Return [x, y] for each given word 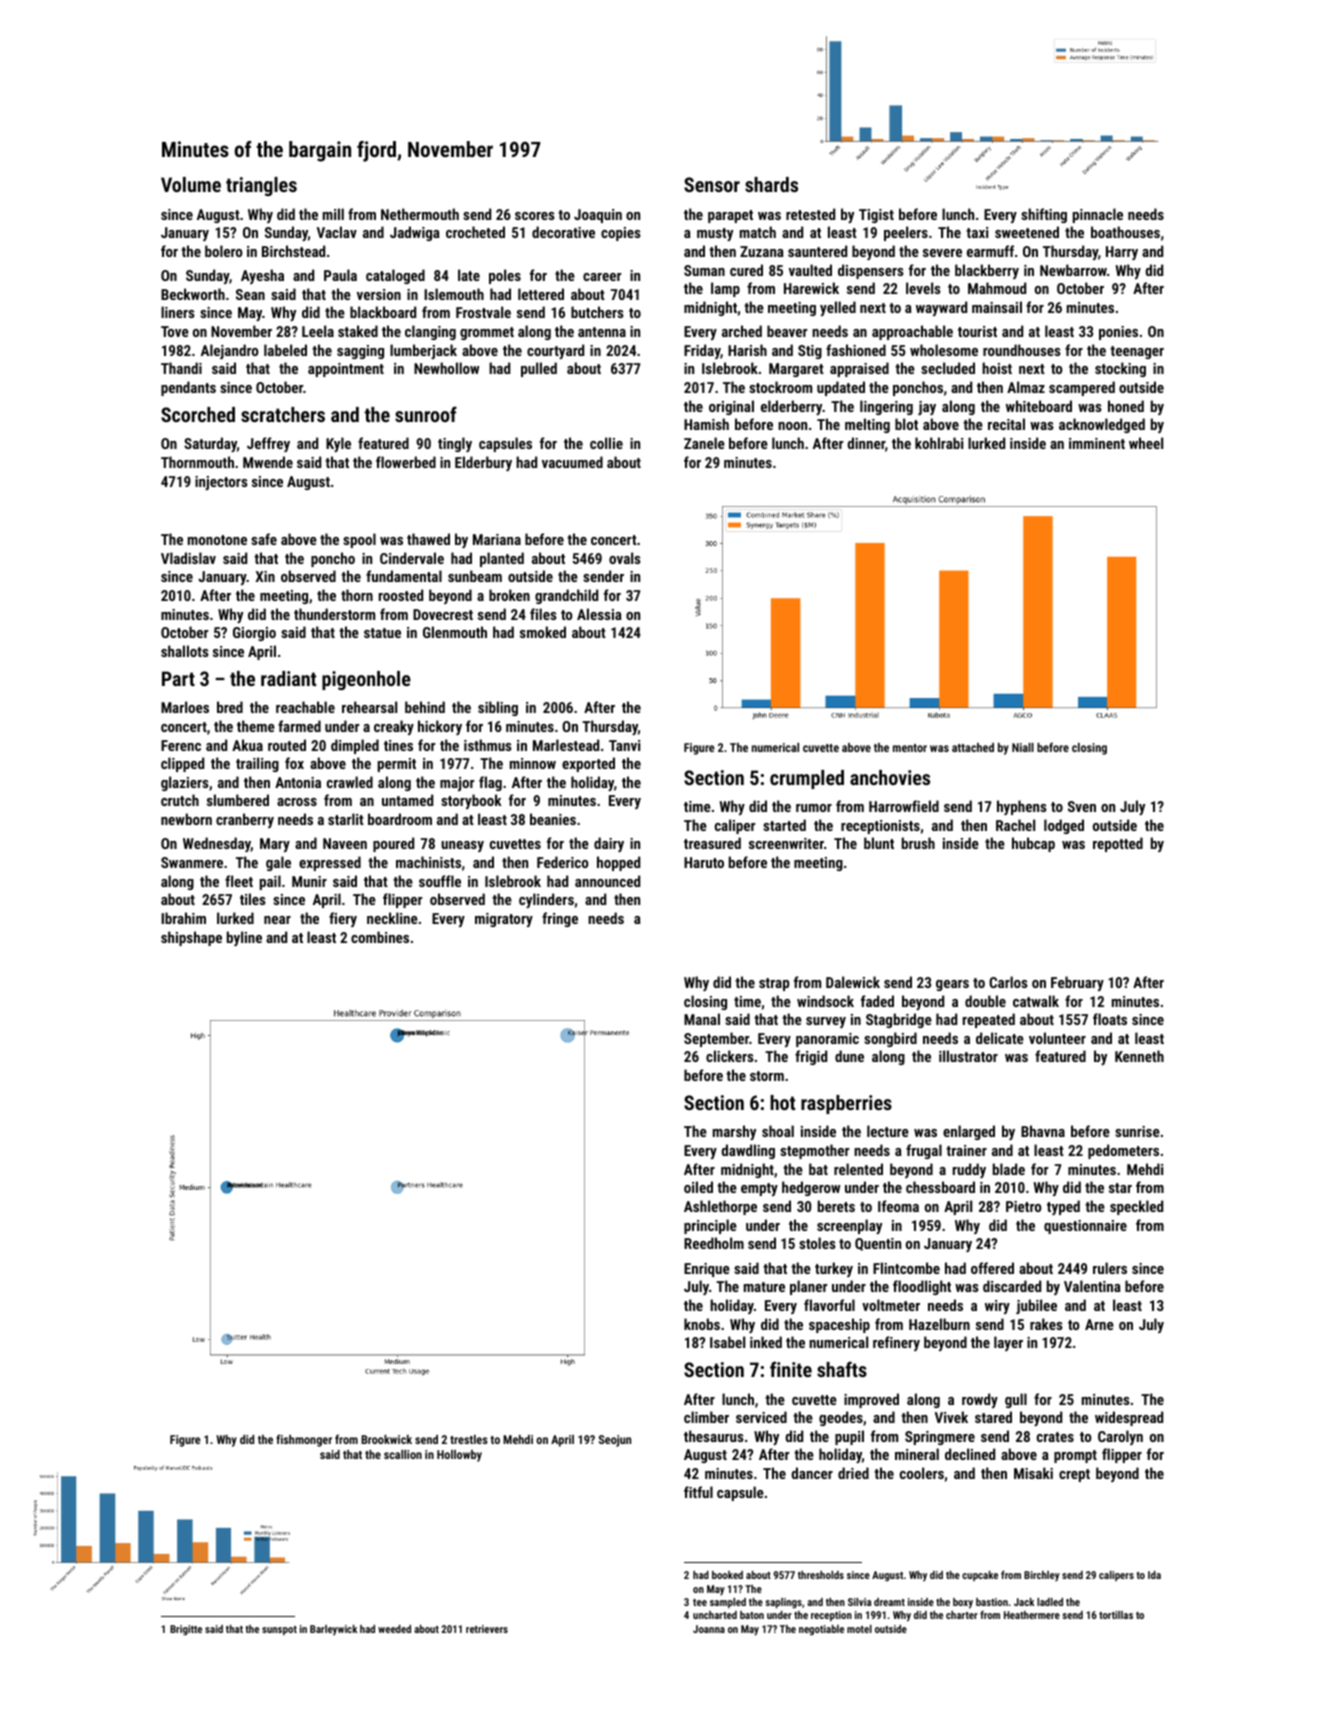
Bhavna [1043, 1131]
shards [771, 184]
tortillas [1116, 1615]
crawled [350, 782]
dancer [812, 1473]
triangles [261, 186]
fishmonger [304, 1440]
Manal [702, 1019]
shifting [1044, 215]
